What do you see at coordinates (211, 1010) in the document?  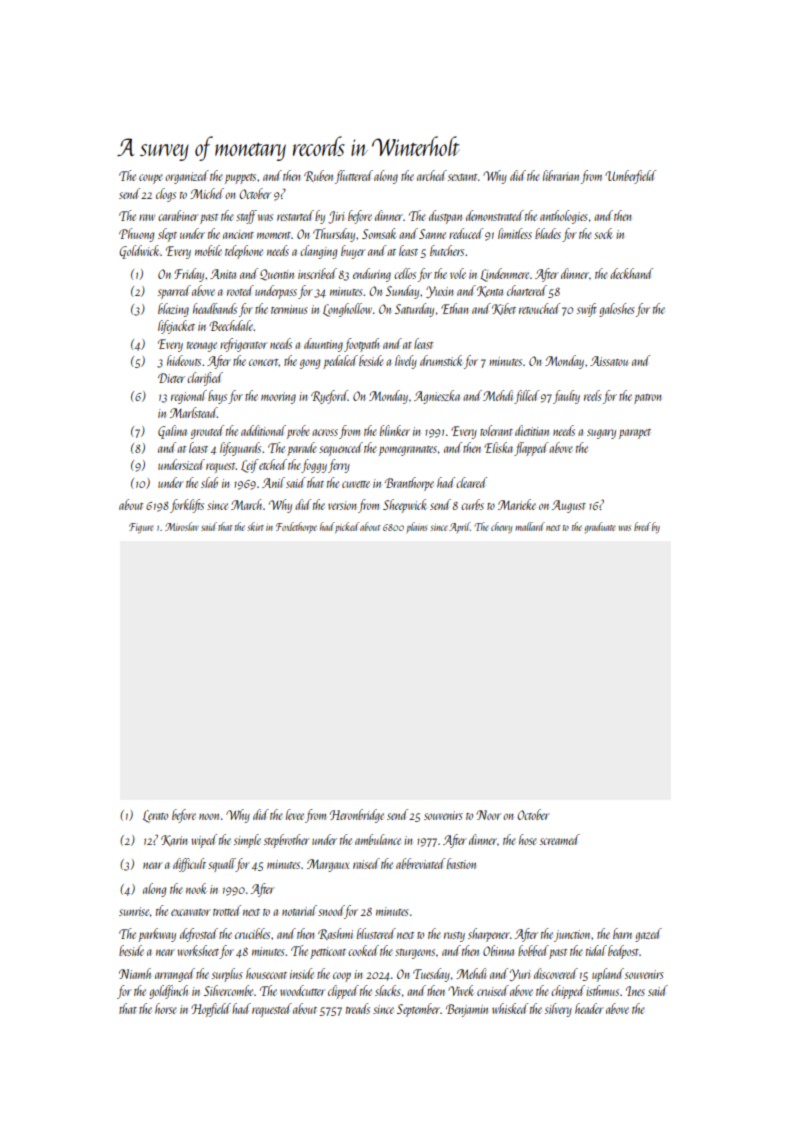 I see `Hopfield` at bounding box center [211, 1010].
